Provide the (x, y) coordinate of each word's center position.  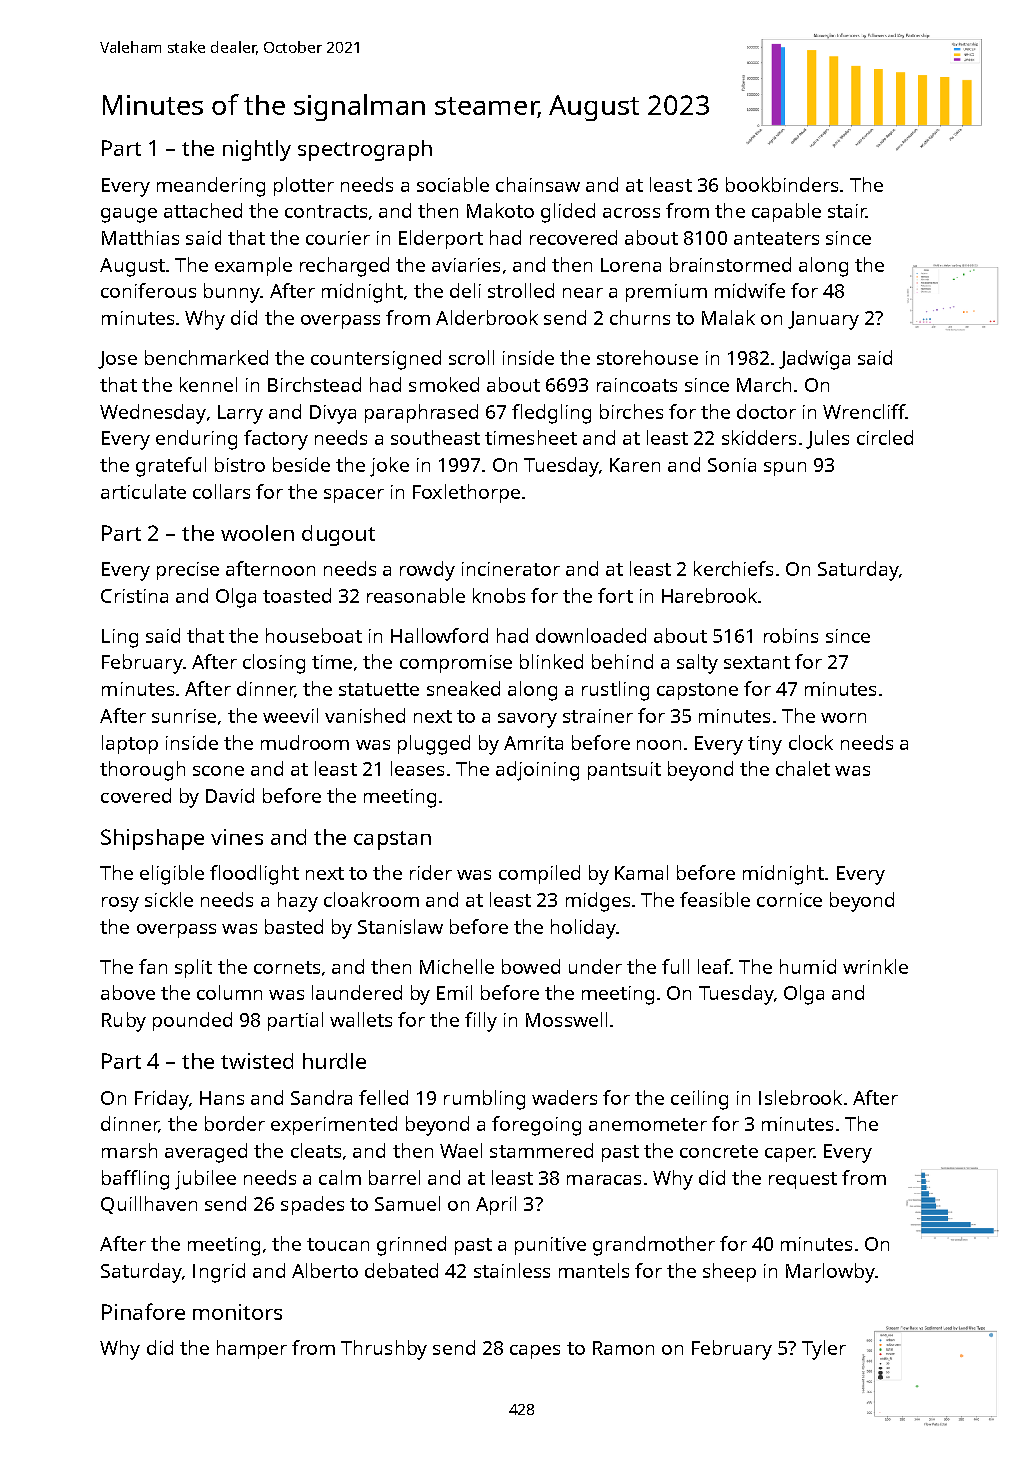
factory (276, 440)
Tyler (824, 1350)
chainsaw (538, 184)
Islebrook (800, 1097)
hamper (252, 1349)
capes (535, 1352)
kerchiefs (733, 568)
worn (843, 718)
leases (417, 768)
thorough (142, 771)
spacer (354, 496)
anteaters (776, 238)
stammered (541, 1150)
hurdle (334, 1061)
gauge (129, 215)
